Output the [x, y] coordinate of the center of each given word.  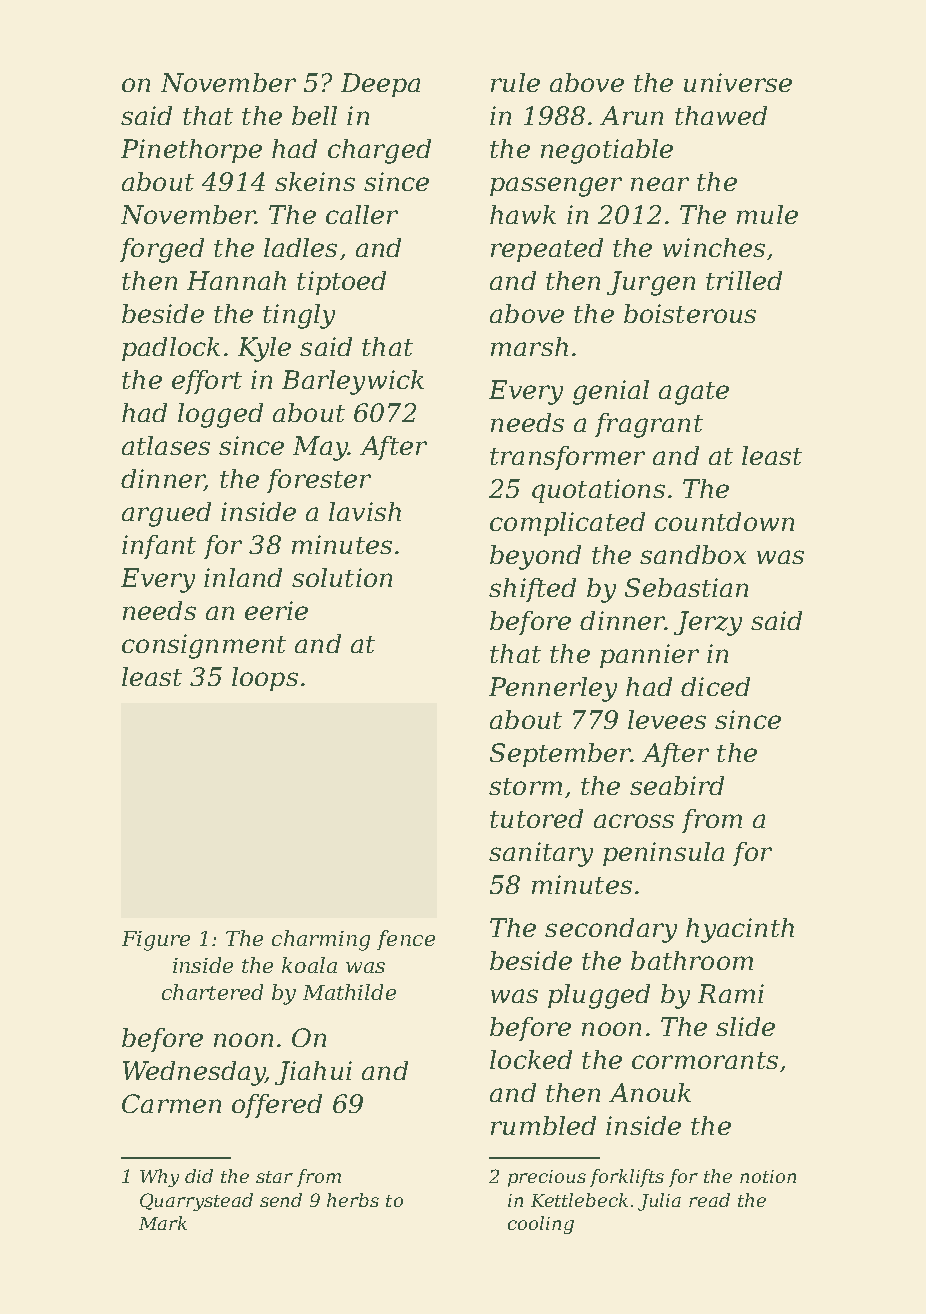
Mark [163, 1223]
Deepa [380, 85]
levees [667, 719]
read [709, 1200]
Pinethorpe [191, 151]
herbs [353, 1200]
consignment [204, 646]
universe [738, 82]
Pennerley [553, 689]
